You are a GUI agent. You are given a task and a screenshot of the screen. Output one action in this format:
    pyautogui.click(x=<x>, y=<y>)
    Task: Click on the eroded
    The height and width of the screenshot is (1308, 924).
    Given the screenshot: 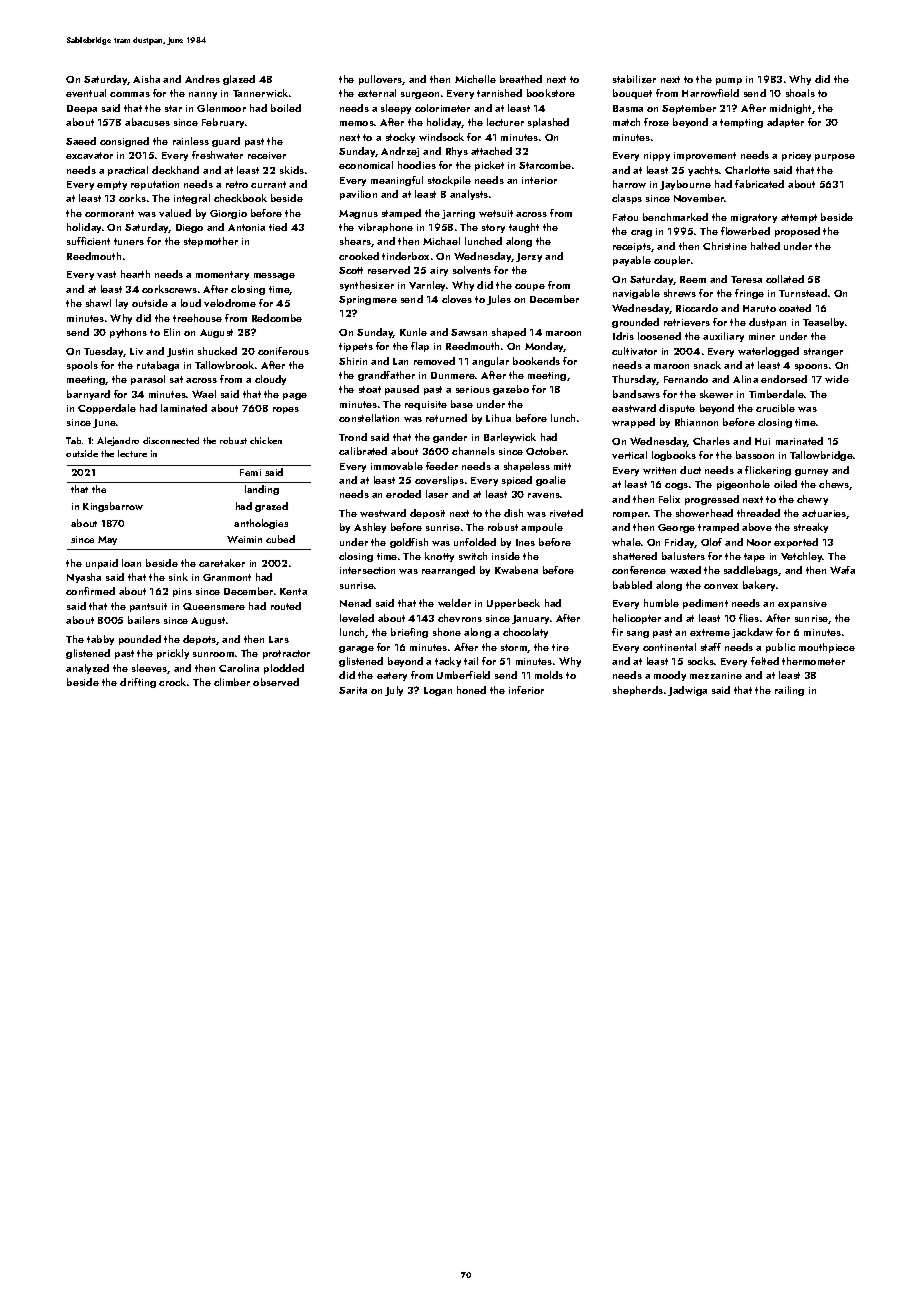 What is the action you would take?
    pyautogui.click(x=403, y=494)
